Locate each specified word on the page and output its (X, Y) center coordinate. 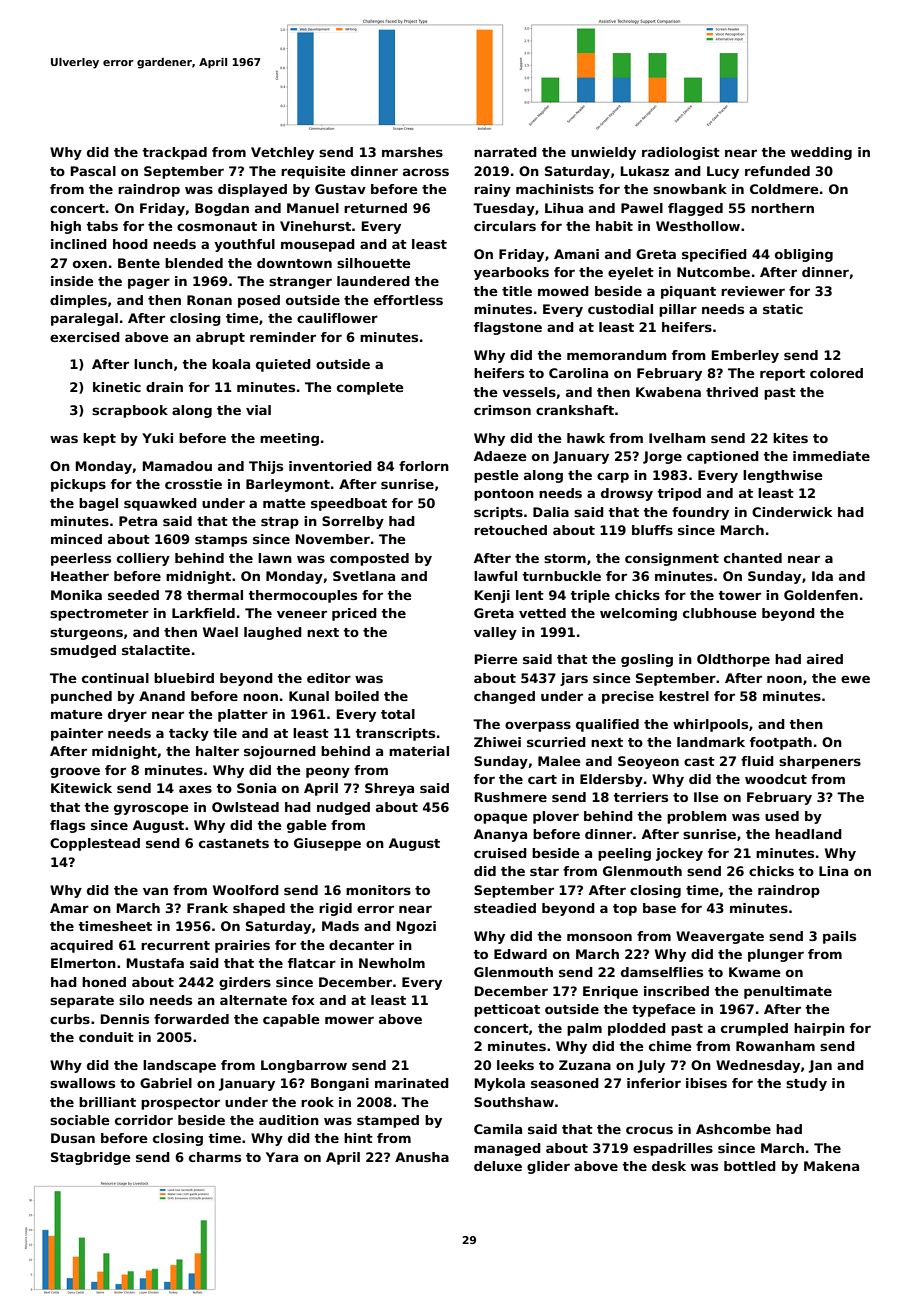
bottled (750, 1166)
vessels (529, 392)
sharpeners (820, 762)
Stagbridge (91, 1158)
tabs (102, 226)
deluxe (498, 1166)
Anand (162, 696)
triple (590, 596)
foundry (700, 513)
